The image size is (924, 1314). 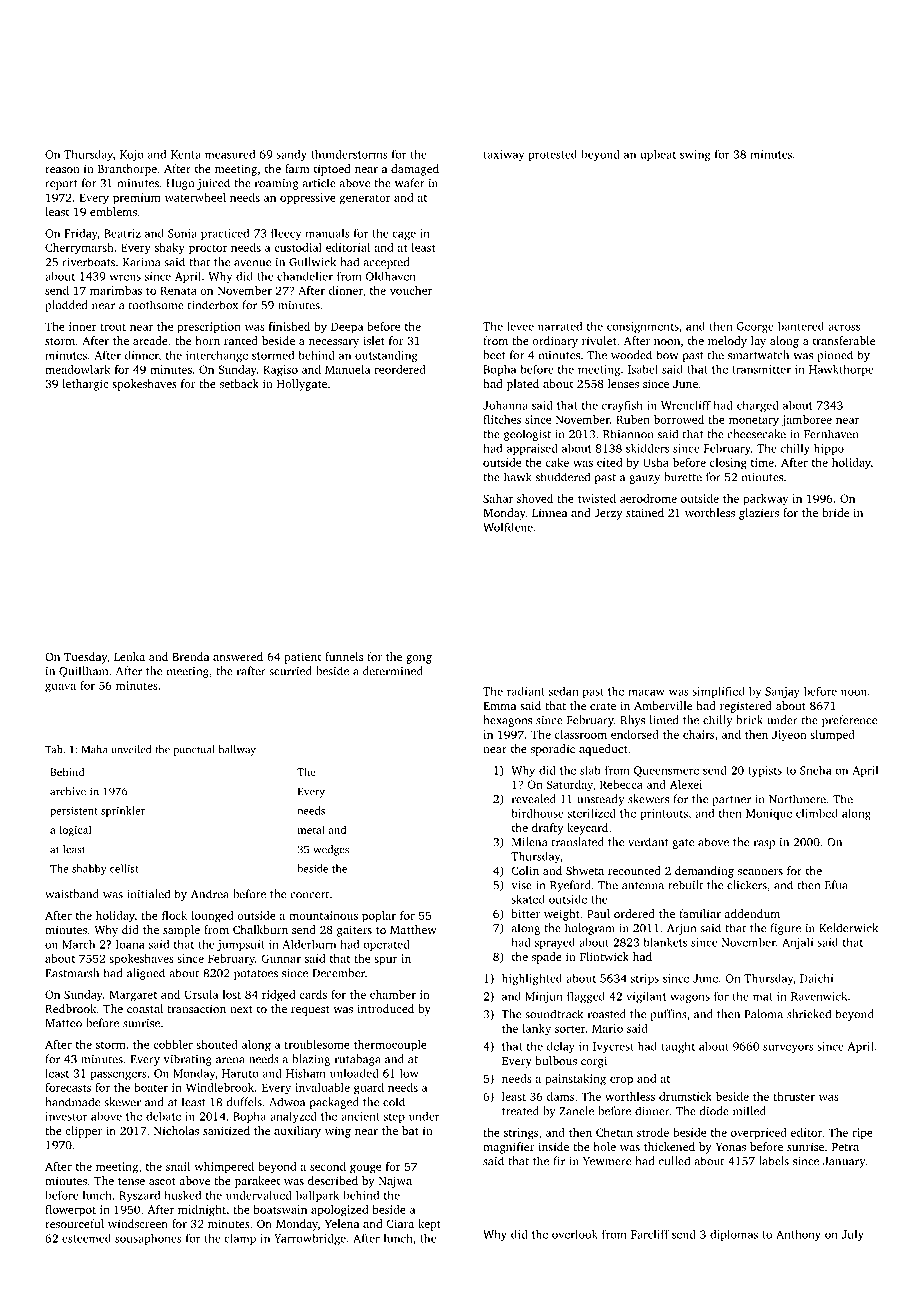 What do you see at coordinates (782, 692) in the page?
I see `Sanjay` at bounding box center [782, 692].
